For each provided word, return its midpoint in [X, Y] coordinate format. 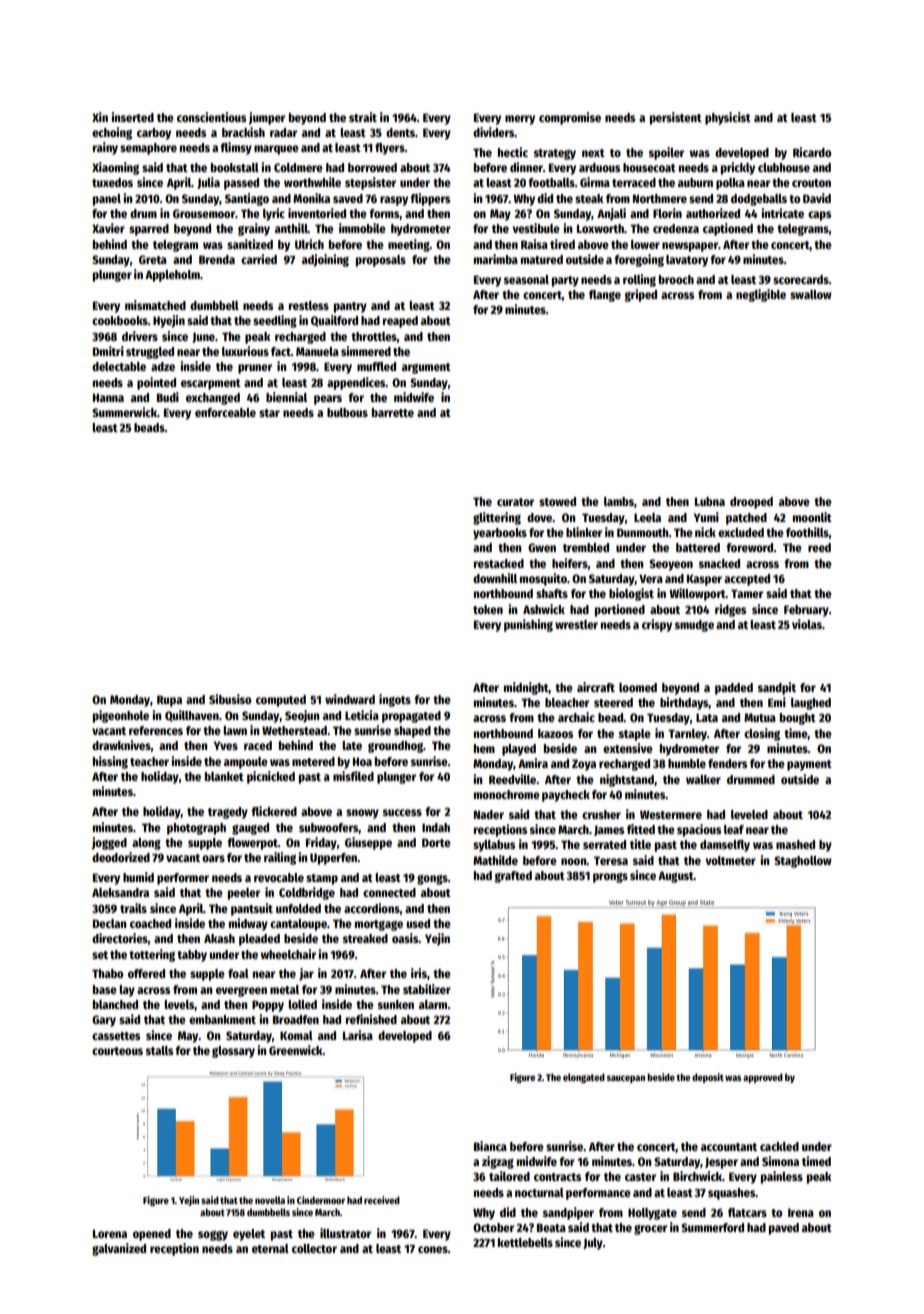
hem [484, 748]
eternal [270, 1248]
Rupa [169, 701]
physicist [728, 118]
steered [613, 702]
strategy [555, 154]
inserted [132, 117]
